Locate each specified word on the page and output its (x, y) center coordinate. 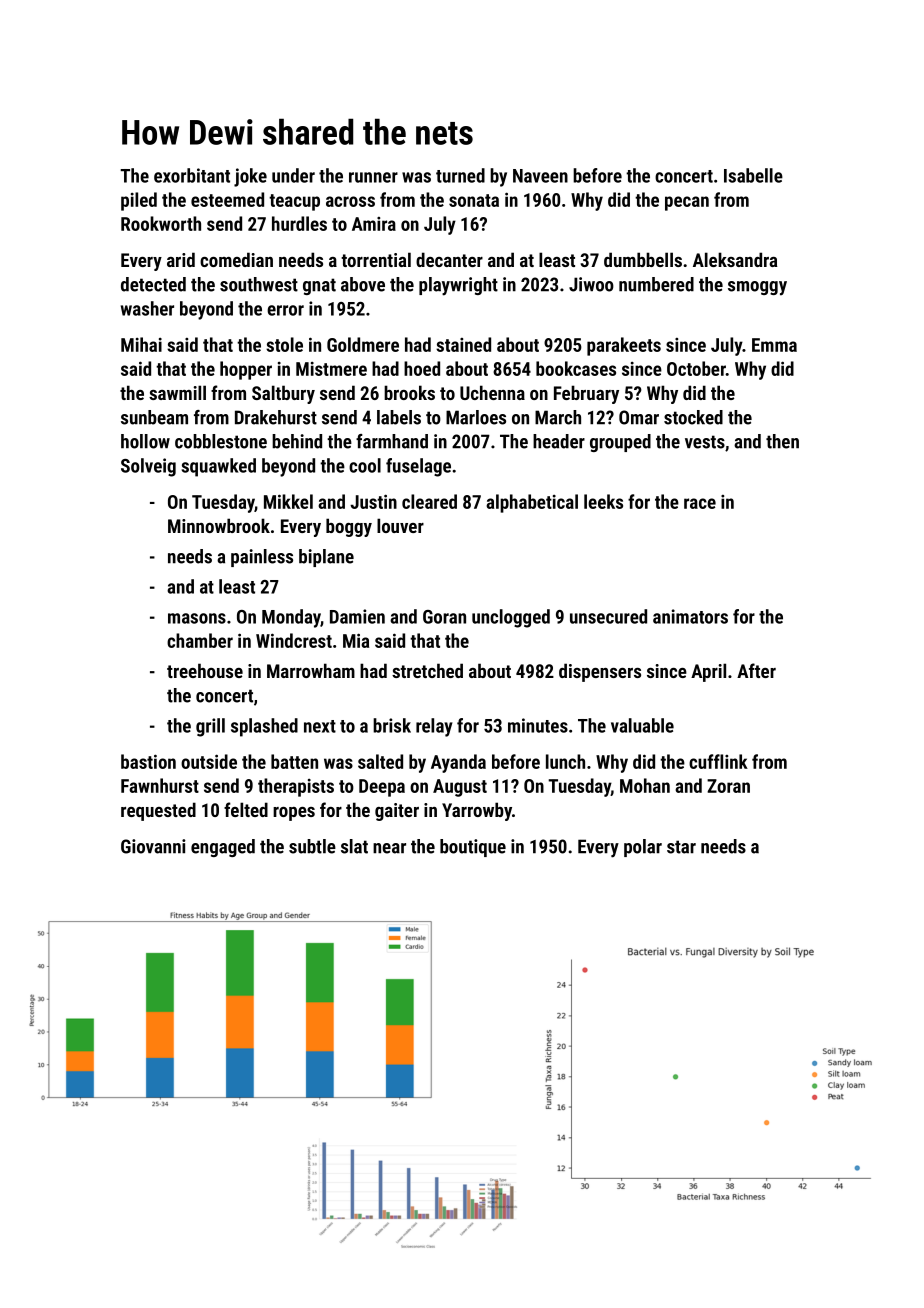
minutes (538, 725)
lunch (565, 761)
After (756, 670)
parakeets (624, 346)
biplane (326, 558)
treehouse (205, 670)
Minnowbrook (219, 525)
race (700, 503)
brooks (409, 392)
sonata (474, 200)
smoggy (757, 288)
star (681, 847)
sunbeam (154, 417)
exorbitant (192, 175)
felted (246, 809)
